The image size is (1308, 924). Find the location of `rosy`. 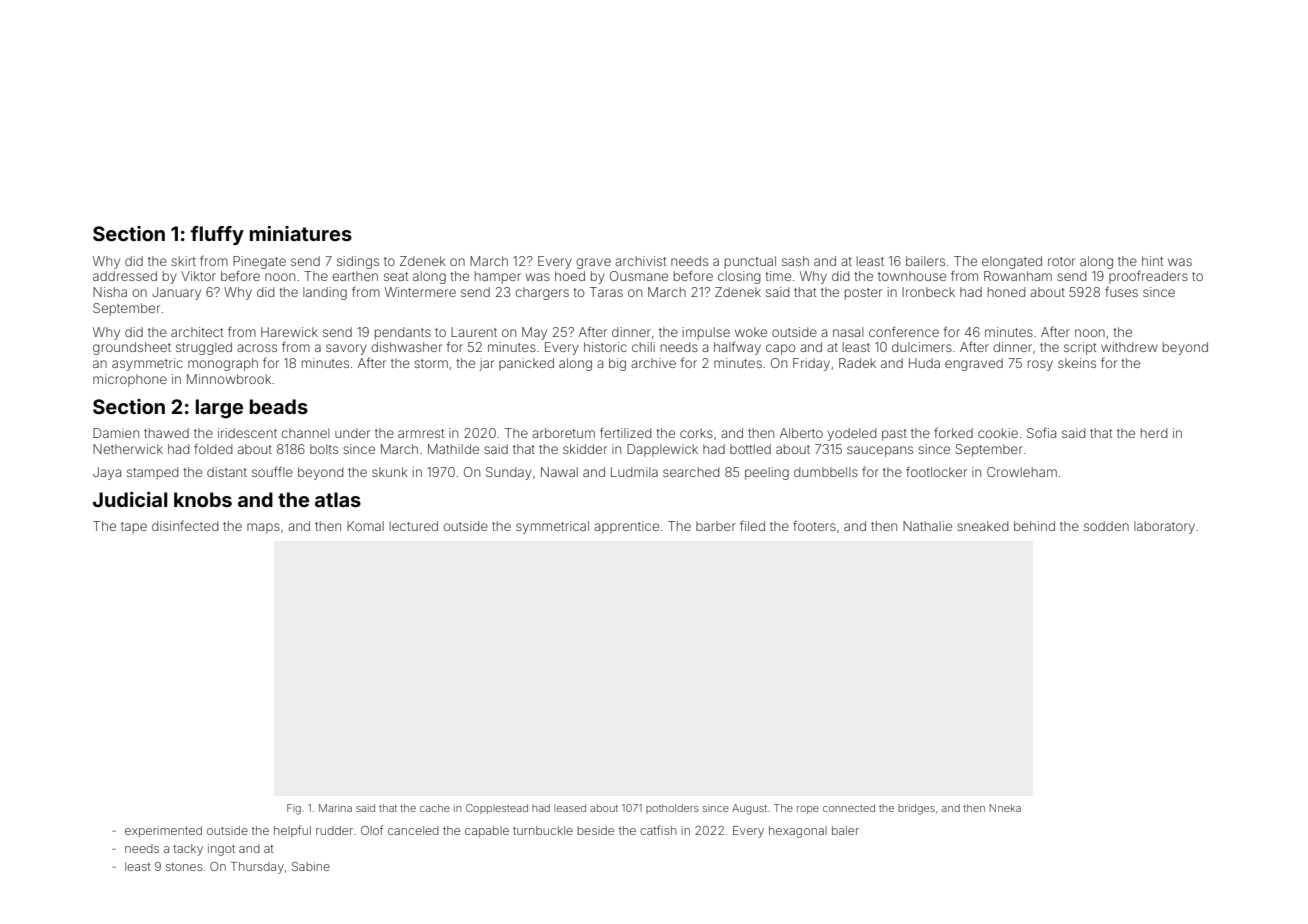

rosy is located at coordinates (1040, 365).
